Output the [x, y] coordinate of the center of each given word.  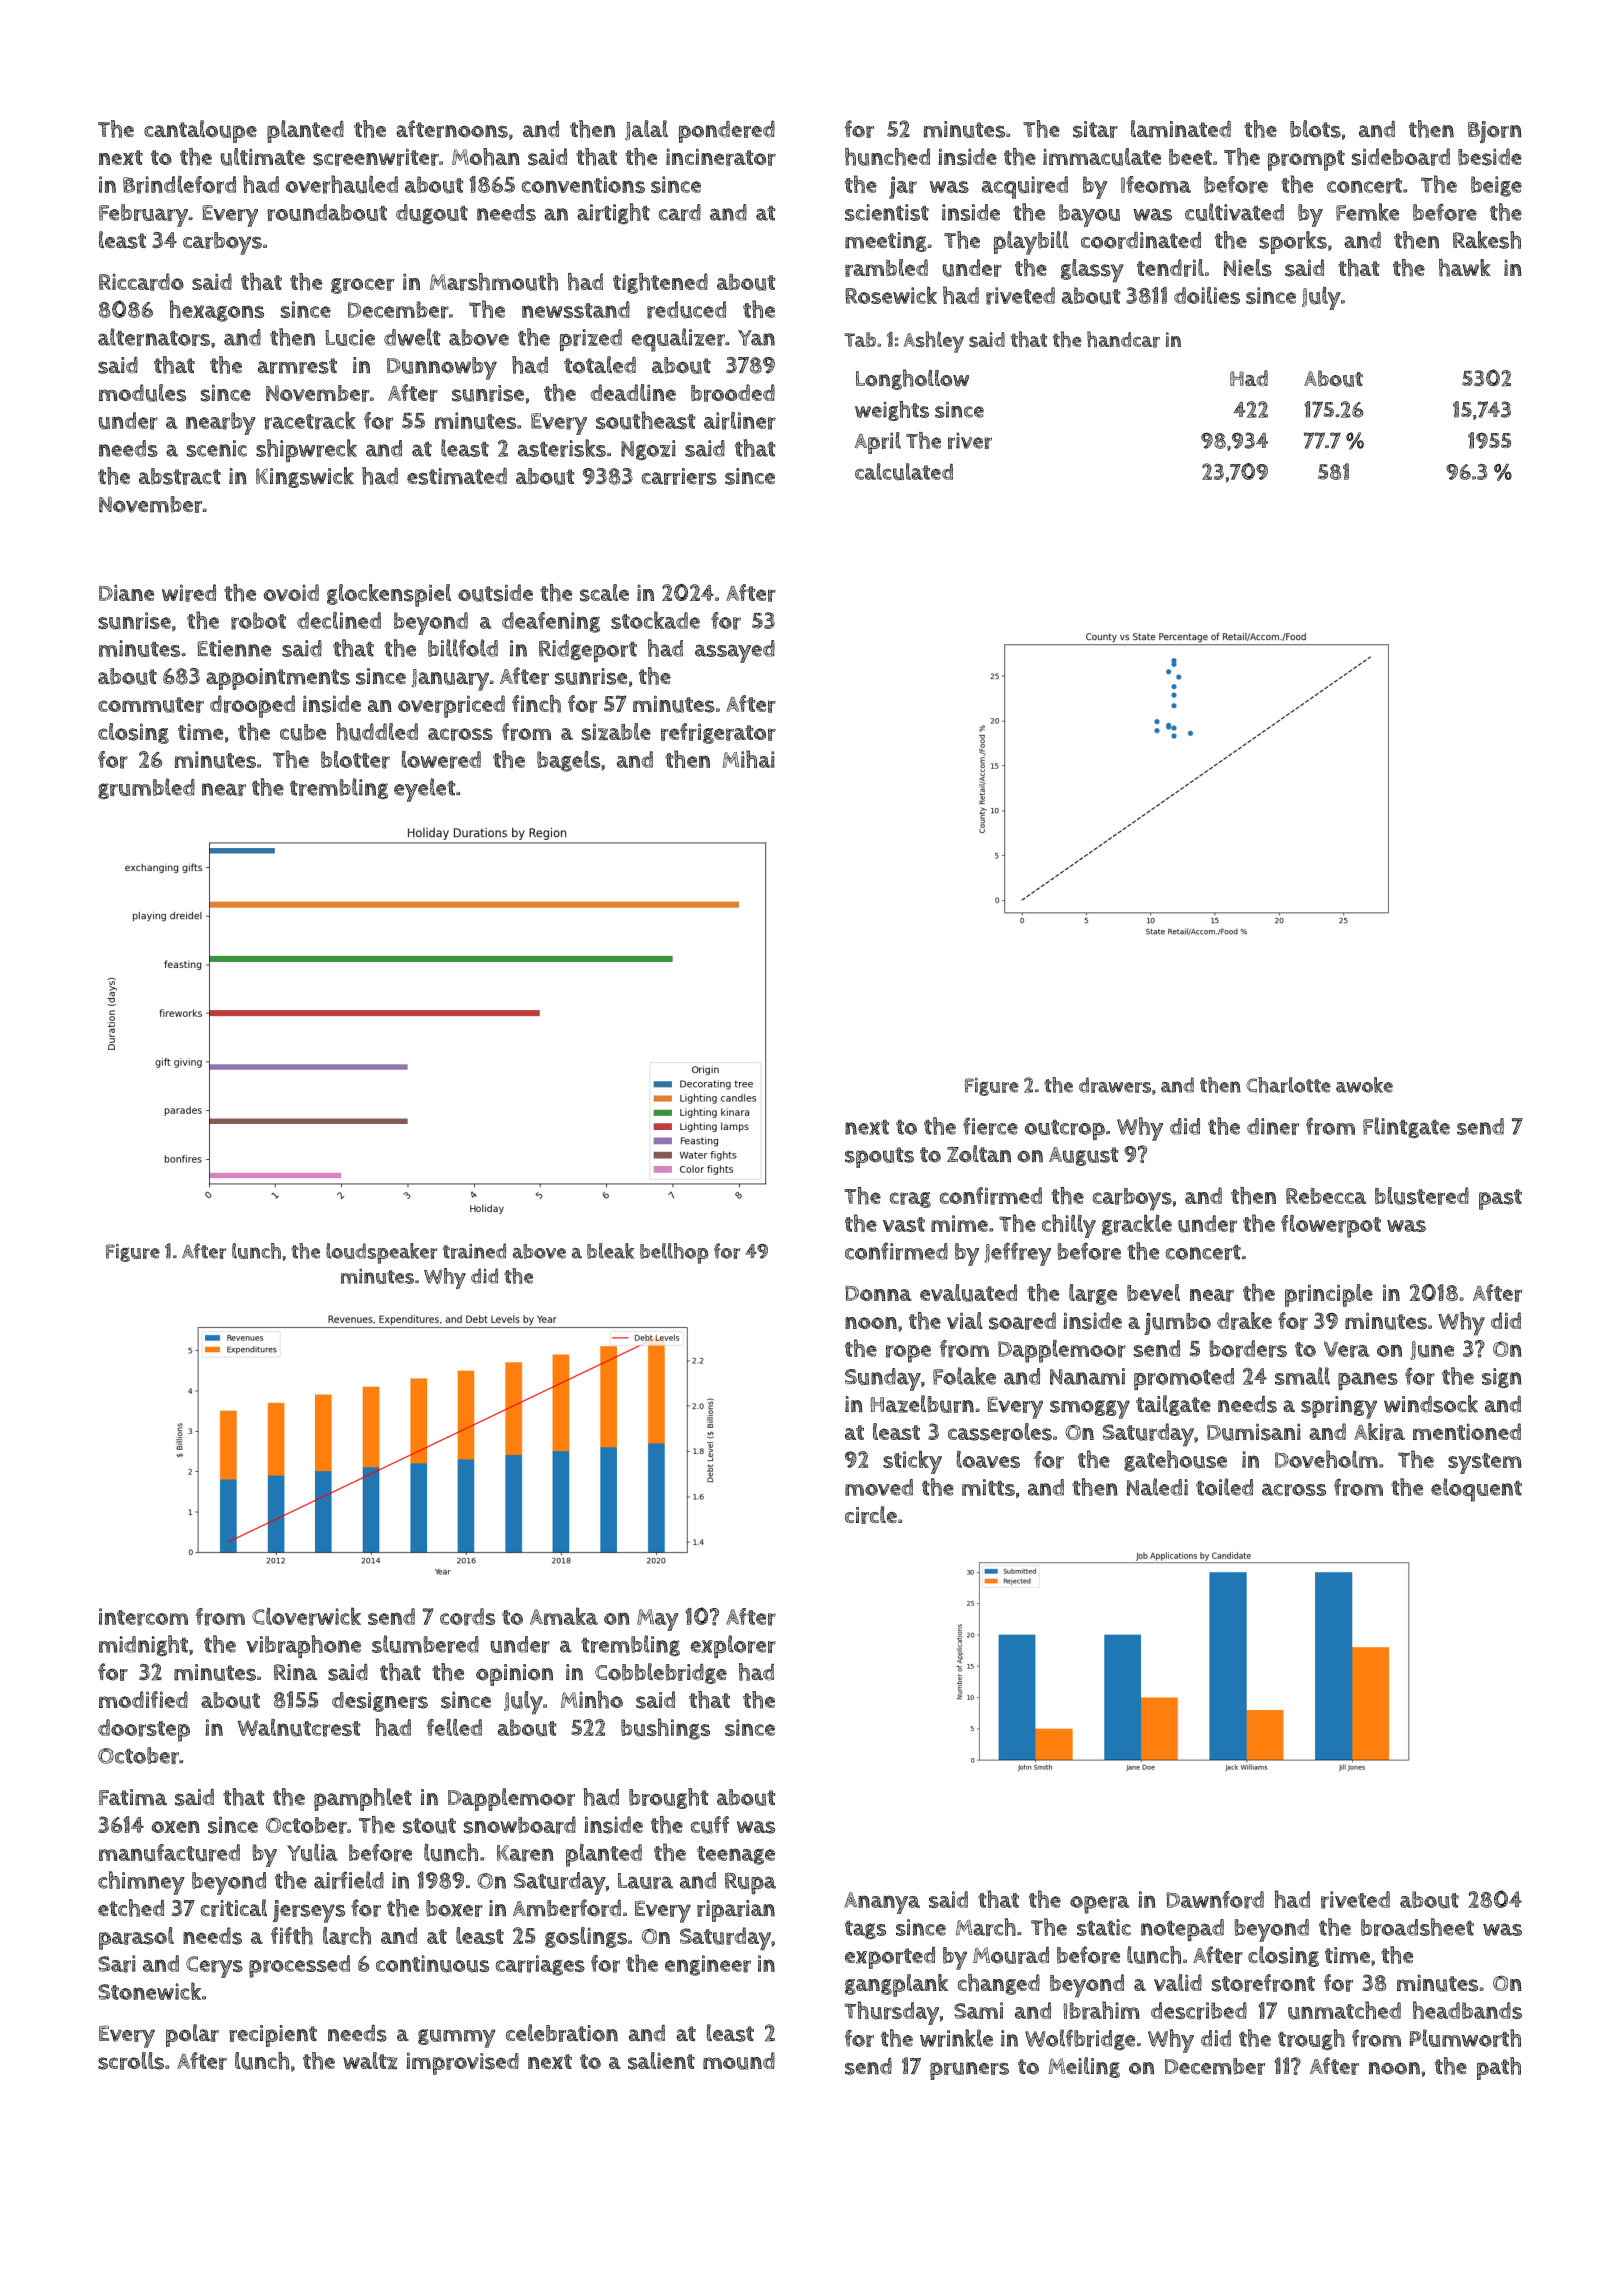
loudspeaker [381, 1253]
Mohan [486, 157]
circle [871, 1515]
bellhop [674, 1253]
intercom [143, 1617]
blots [1315, 129]
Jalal [646, 130]
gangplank [896, 1985]
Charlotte [1288, 1085]
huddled [377, 732]
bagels [568, 761]
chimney [141, 1883]
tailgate [1173, 1405]
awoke [1364, 1085]
